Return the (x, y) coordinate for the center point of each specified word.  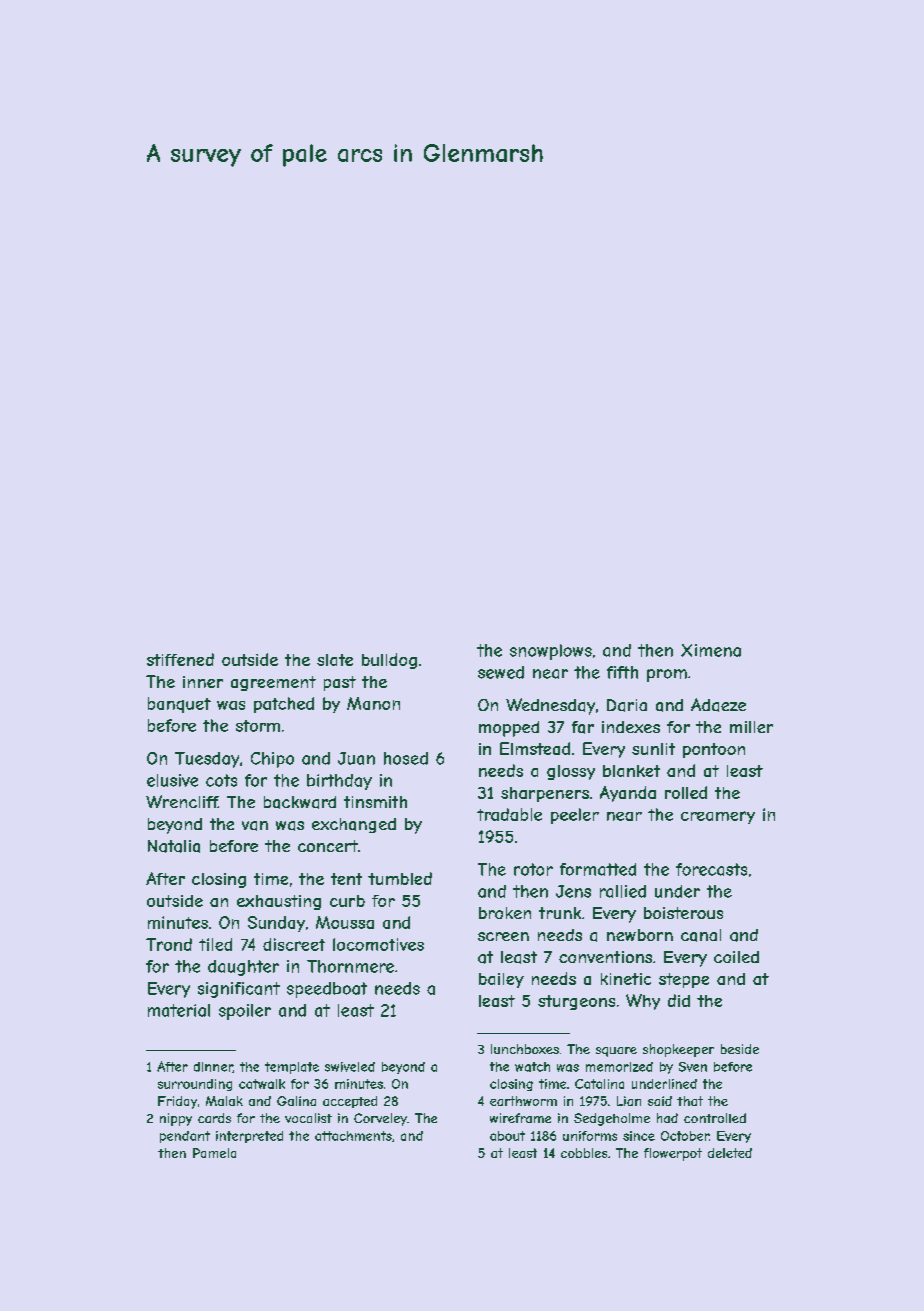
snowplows (551, 652)
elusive (172, 780)
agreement (273, 683)
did (679, 1000)
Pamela (214, 1153)
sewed (501, 672)
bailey (501, 980)
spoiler (245, 1012)
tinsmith (375, 802)
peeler (575, 816)
